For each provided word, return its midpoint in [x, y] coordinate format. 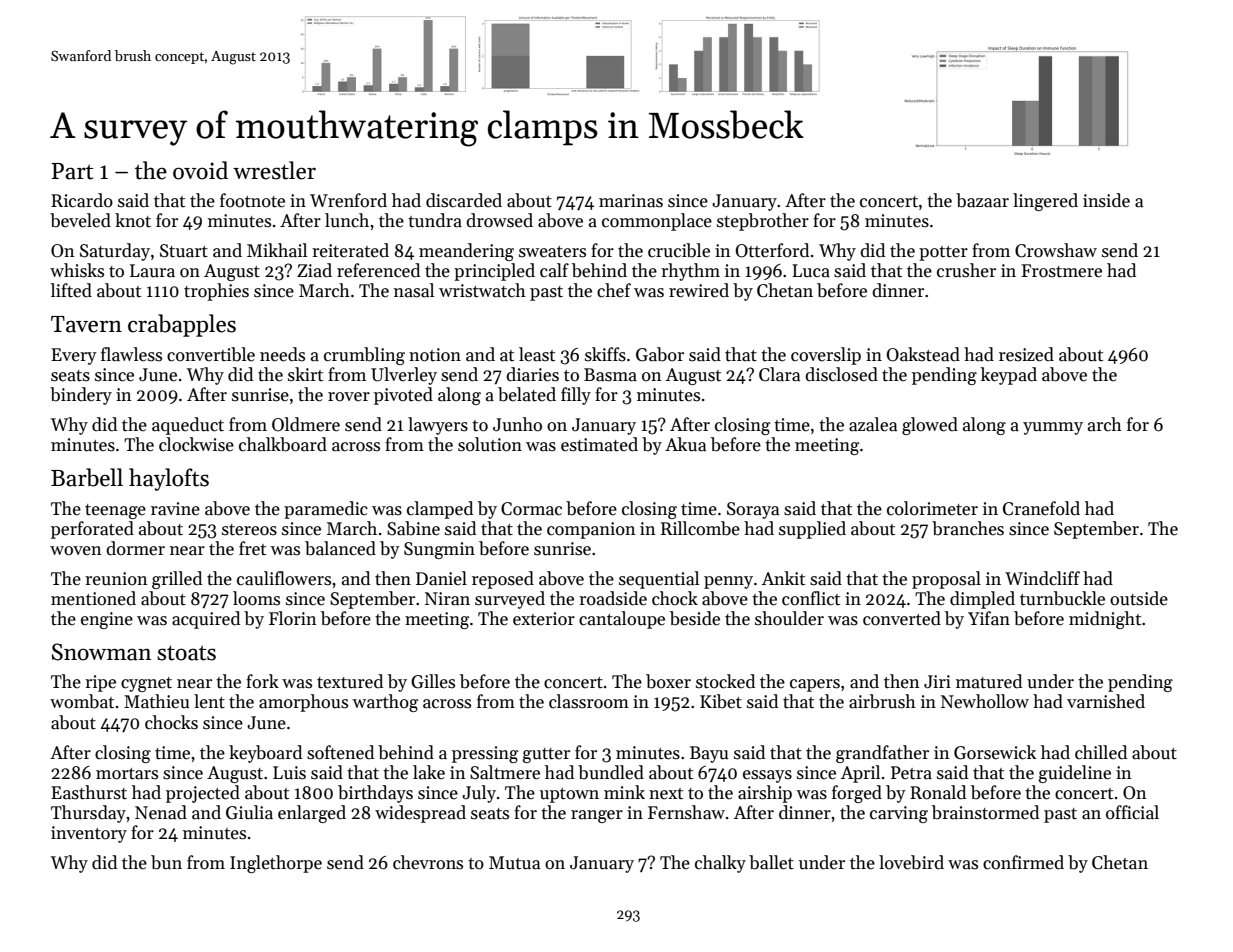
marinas [631, 201]
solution [490, 444]
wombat [82, 701]
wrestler [274, 170]
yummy [1053, 428]
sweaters [552, 252]
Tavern [86, 324]
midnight [1105, 620]
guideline [1075, 774]
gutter [546, 755]
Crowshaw [1056, 250]
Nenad [161, 812]
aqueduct [188, 426]
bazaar [982, 200]
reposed [503, 580]
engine [107, 620]
